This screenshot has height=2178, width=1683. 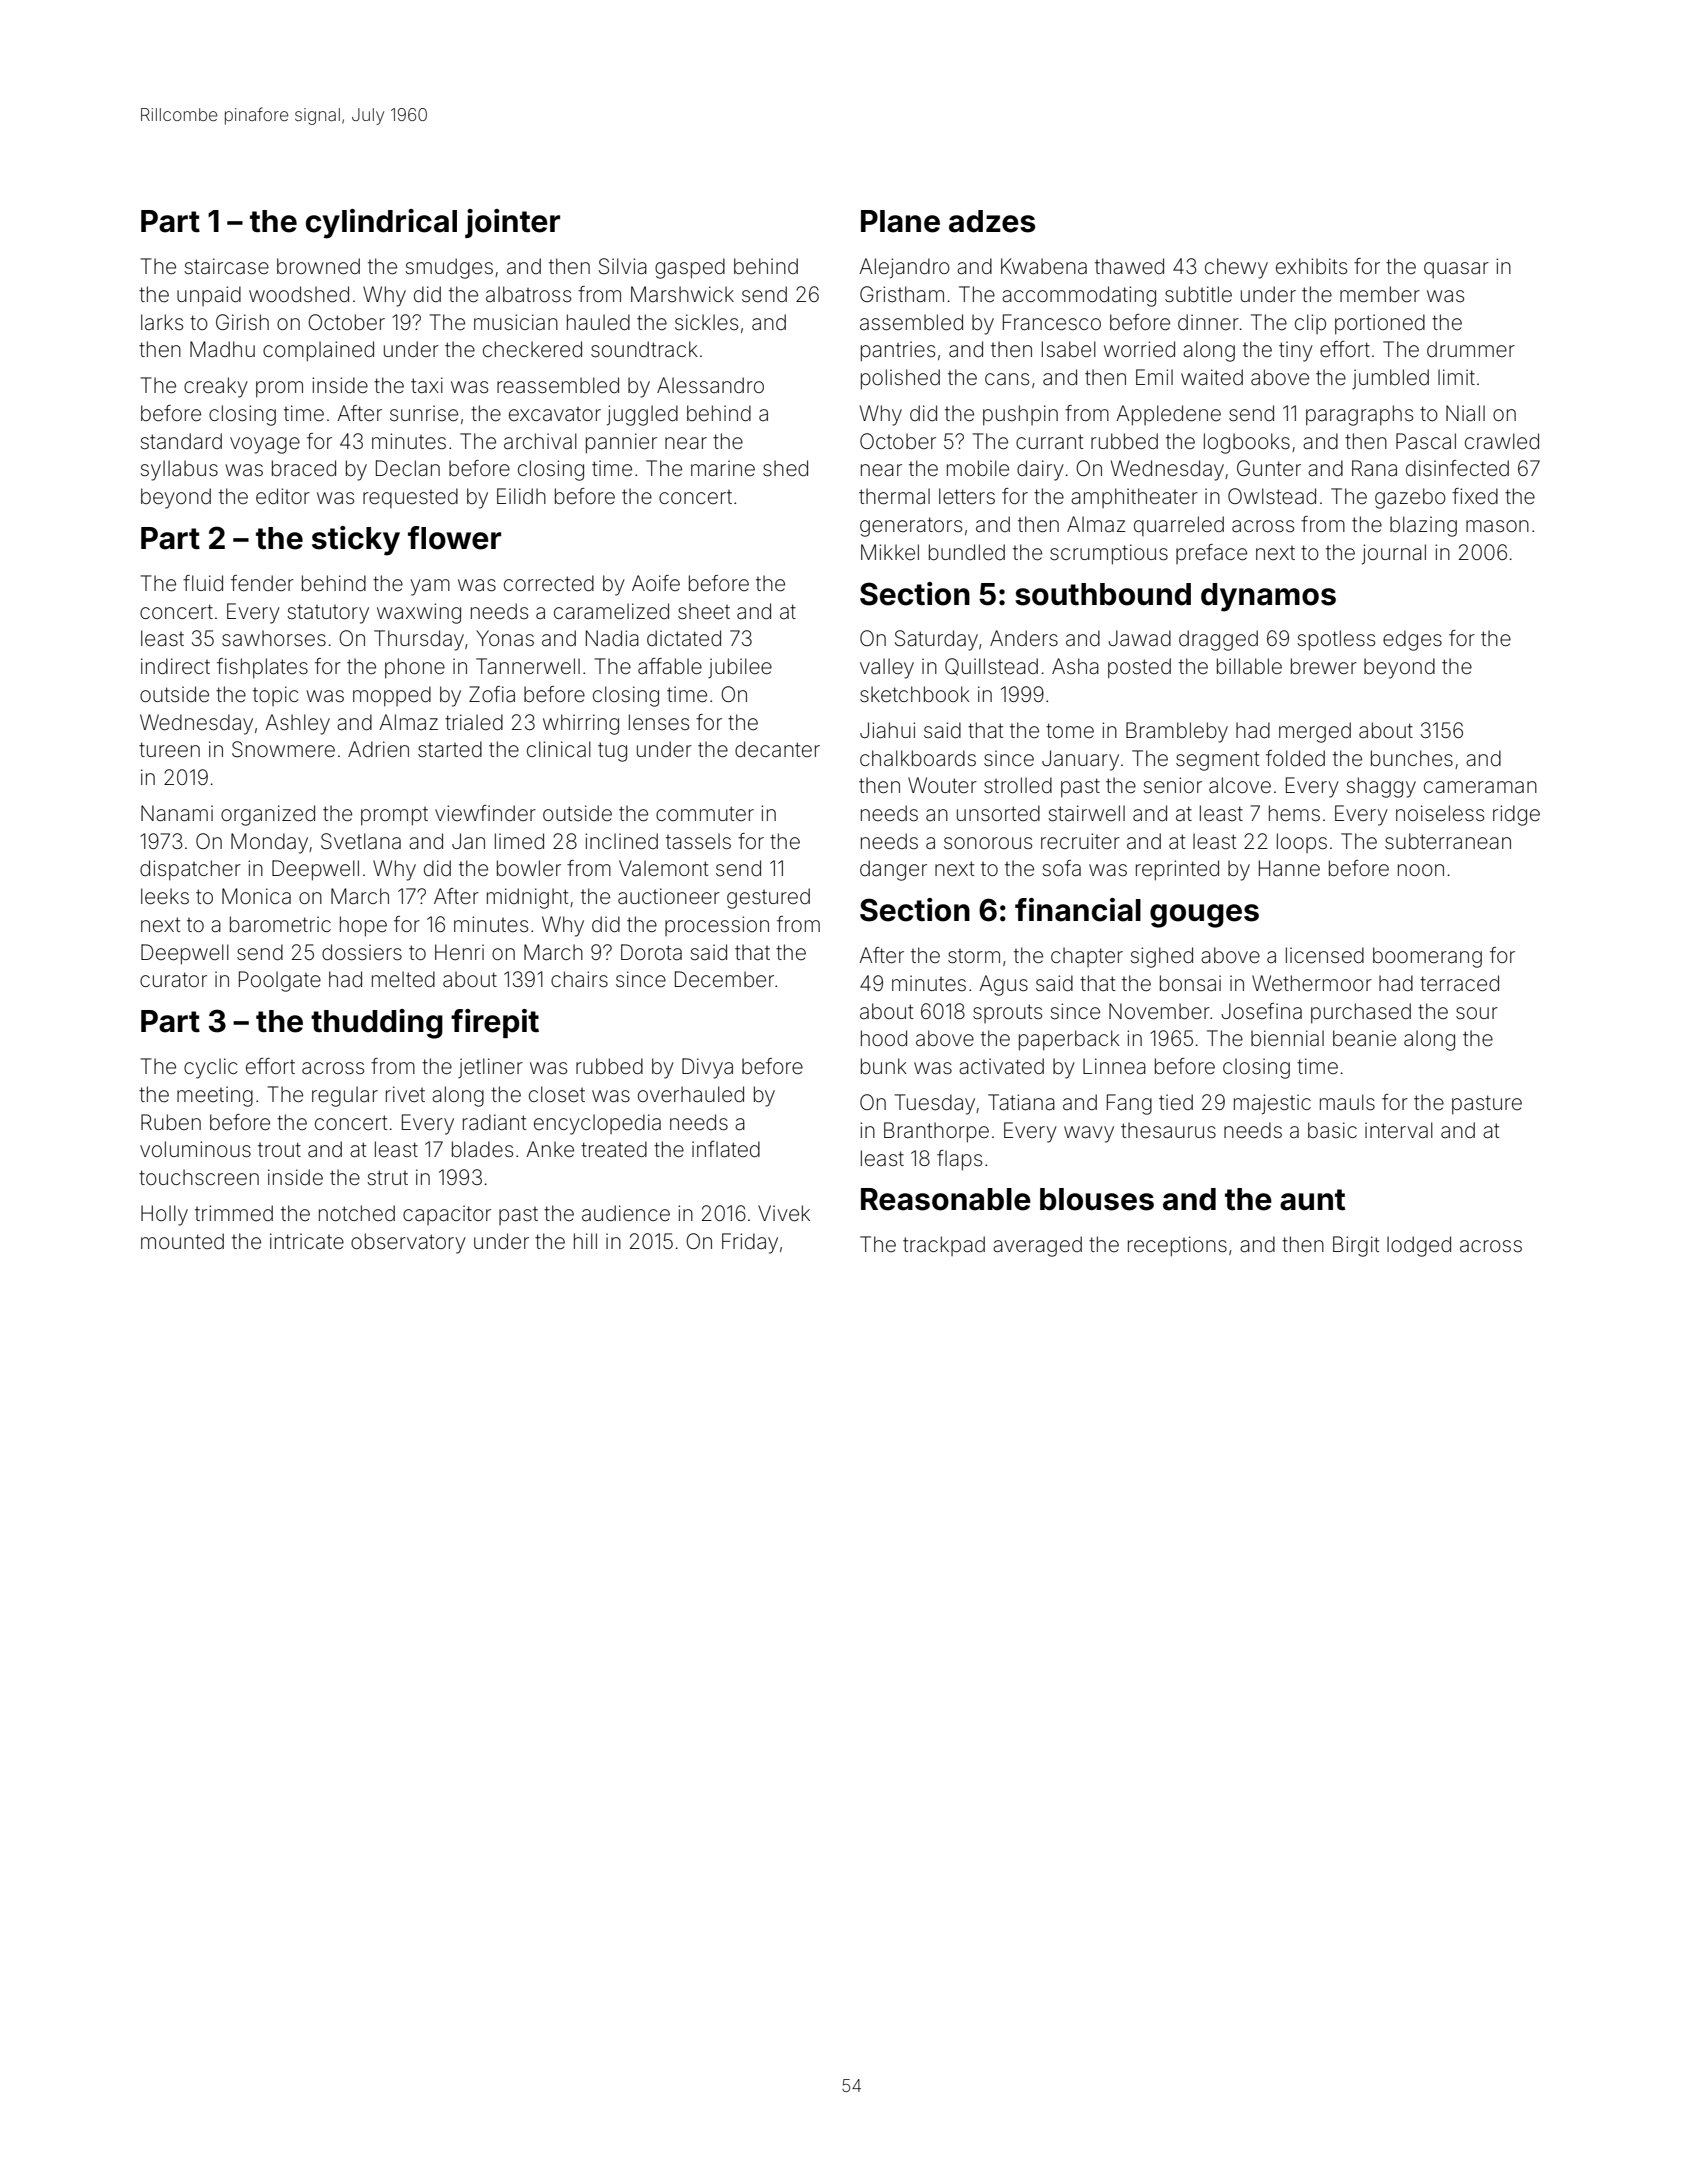 What do you see at coordinates (1516, 815) in the screenshot?
I see `ridge` at bounding box center [1516, 815].
